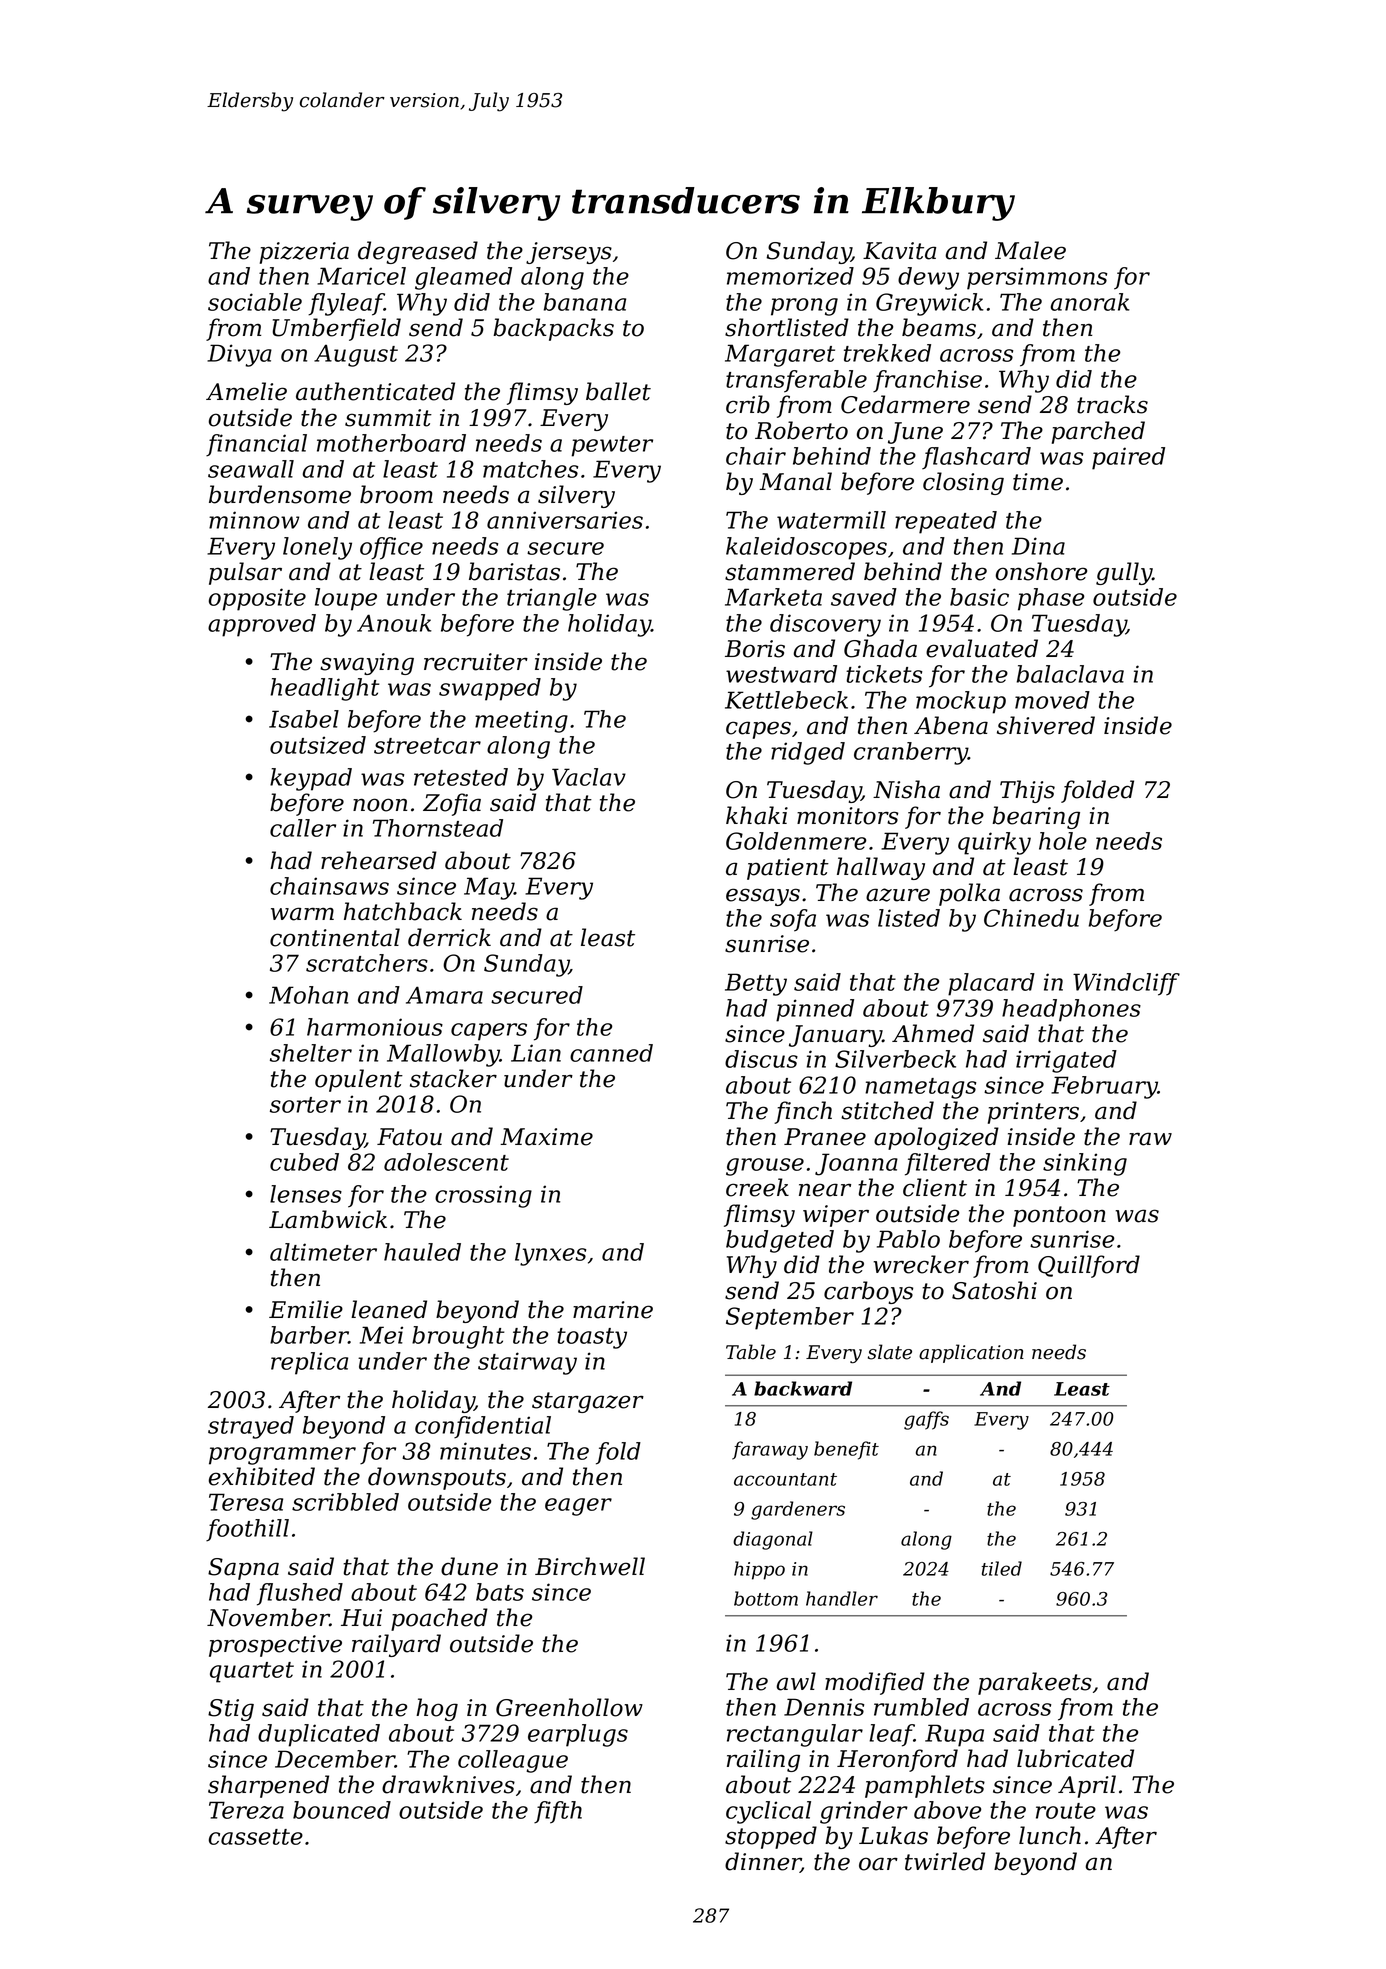 The image size is (1386, 1969). What do you see at coordinates (1059, 1216) in the page?
I see `pontoon` at bounding box center [1059, 1216].
